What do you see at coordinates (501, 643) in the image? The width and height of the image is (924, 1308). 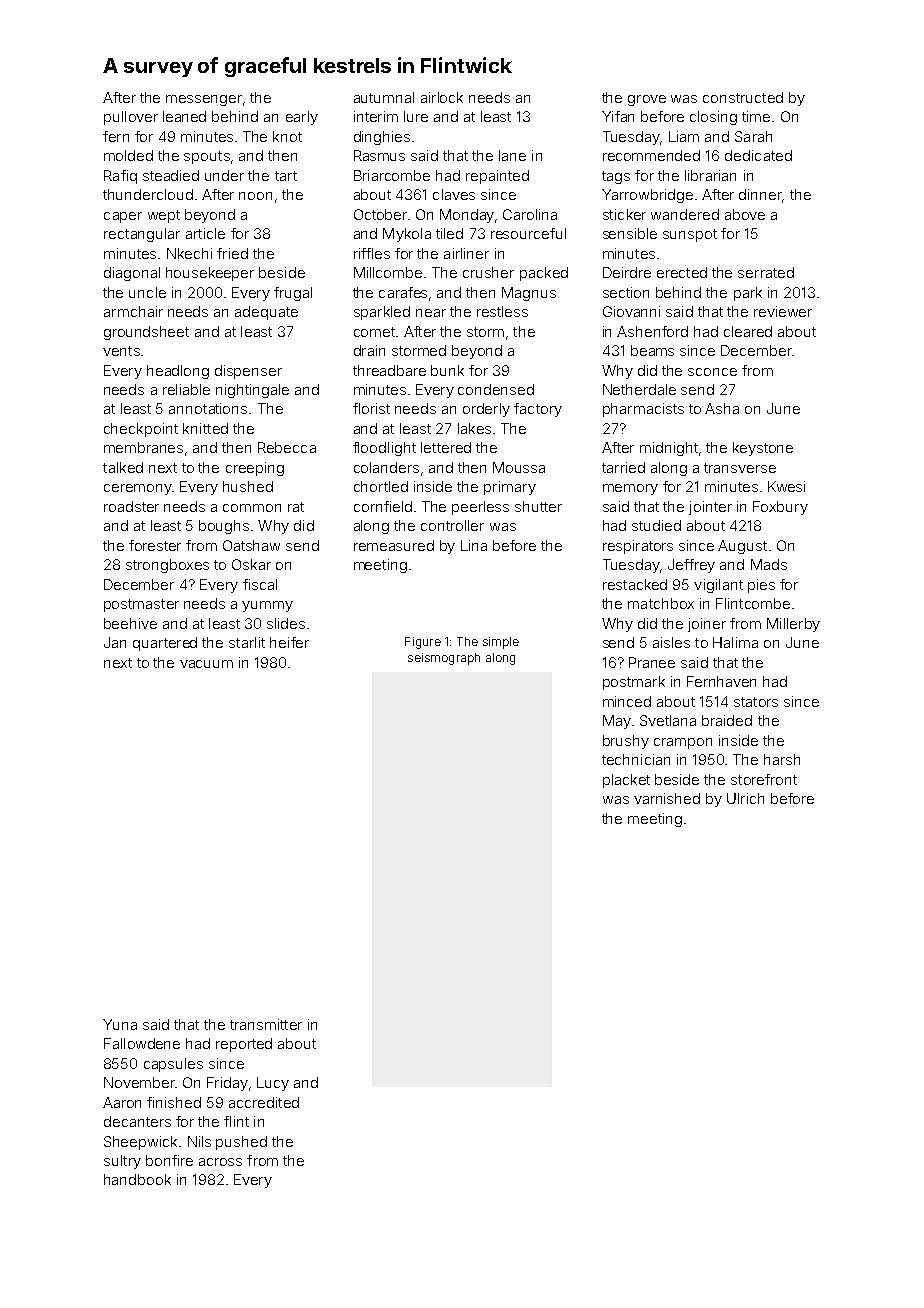 I see `simple` at bounding box center [501, 643].
